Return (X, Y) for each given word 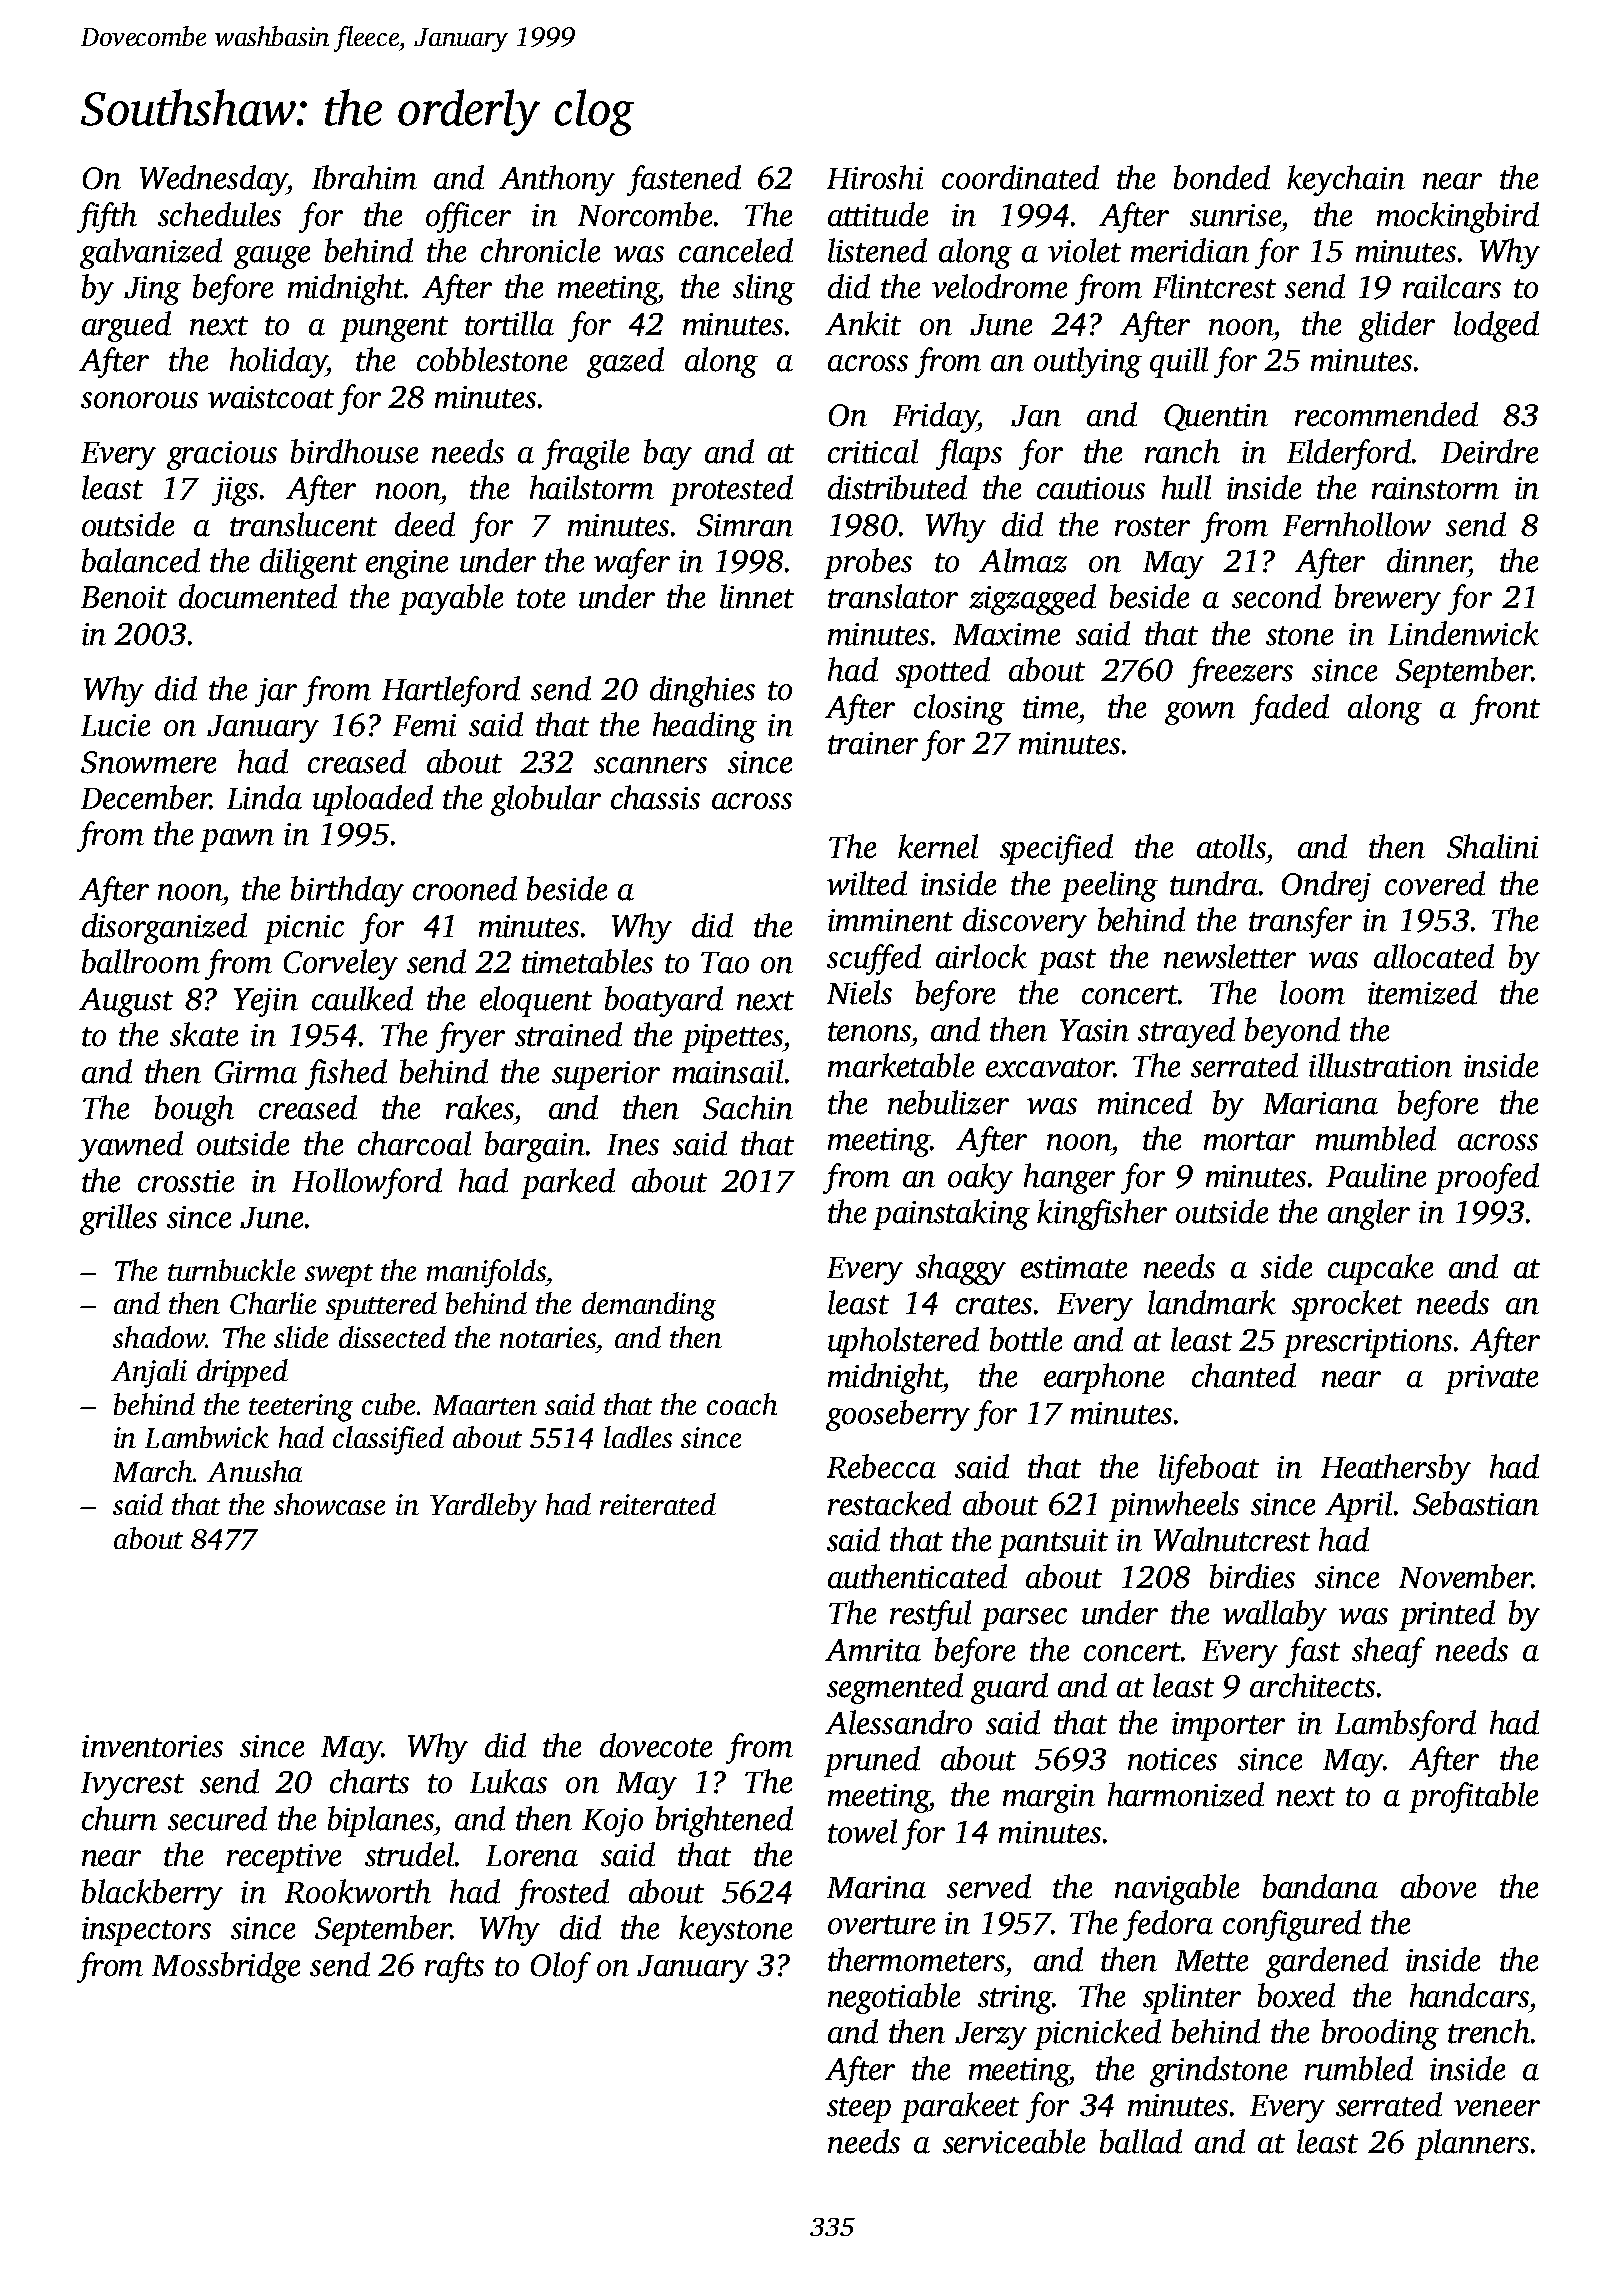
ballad (1141, 2141)
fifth (107, 217)
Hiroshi (875, 177)
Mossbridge (226, 1967)
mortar (1249, 1141)
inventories (152, 1746)
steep (859, 2110)
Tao (725, 963)
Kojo (612, 1822)
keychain (1346, 180)
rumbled (1359, 2068)
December (145, 797)
